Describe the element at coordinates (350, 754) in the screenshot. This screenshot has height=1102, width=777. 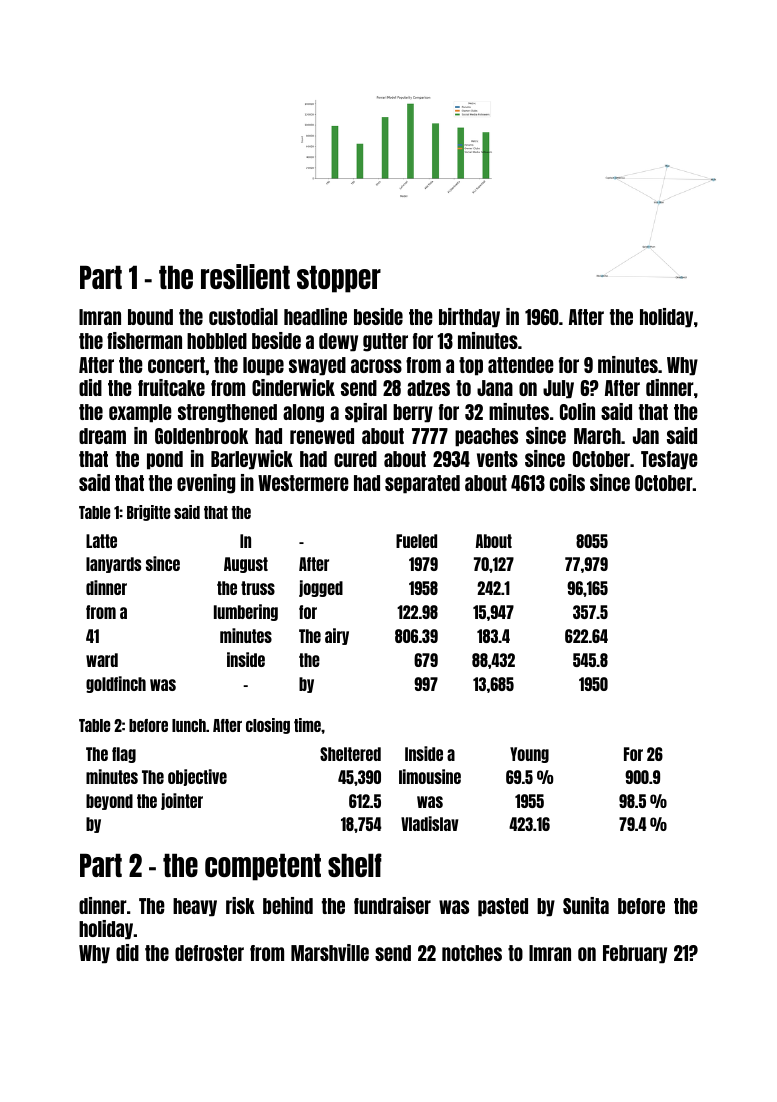
I see `Sheltered` at that location.
